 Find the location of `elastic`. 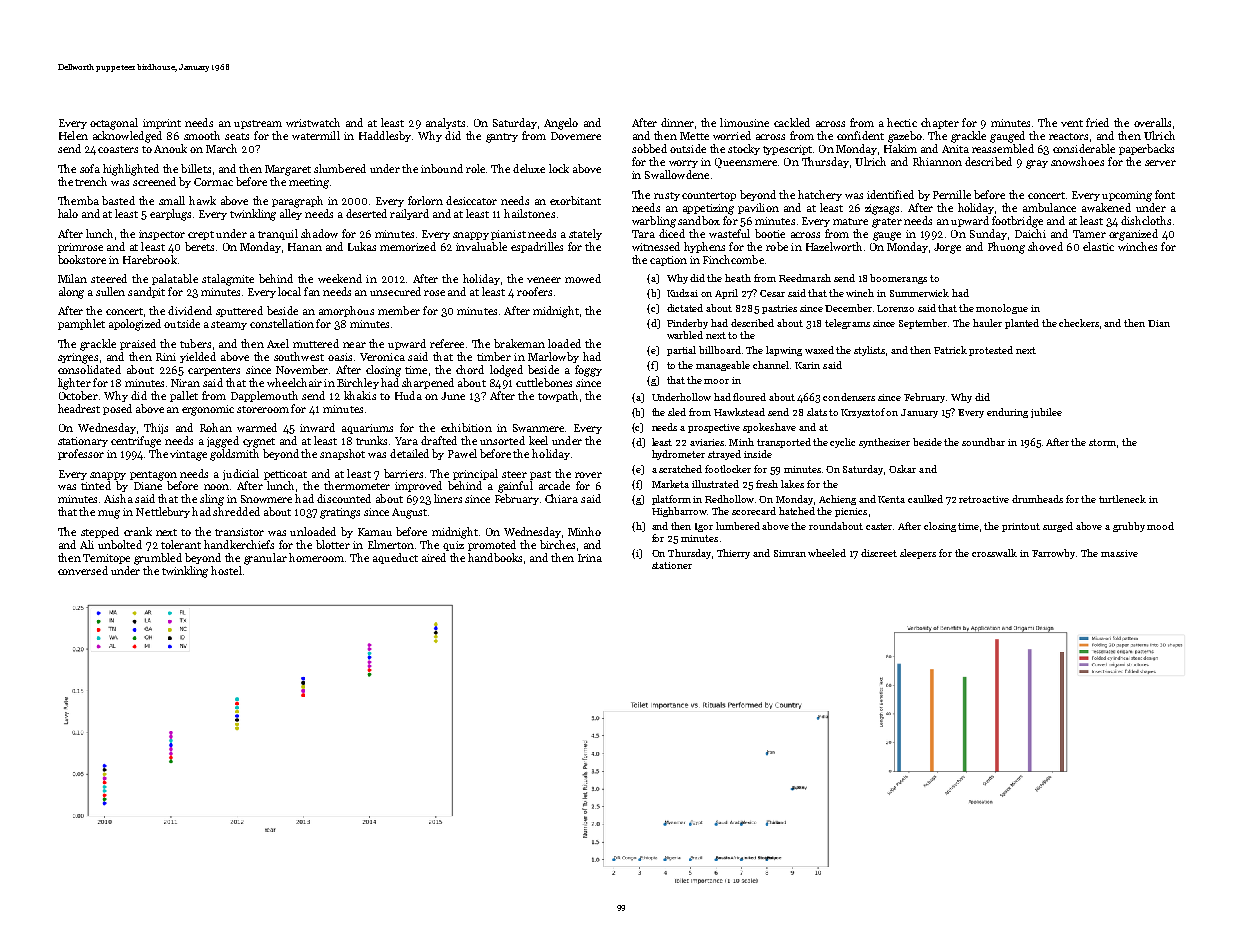

elastic is located at coordinates (1098, 246).
